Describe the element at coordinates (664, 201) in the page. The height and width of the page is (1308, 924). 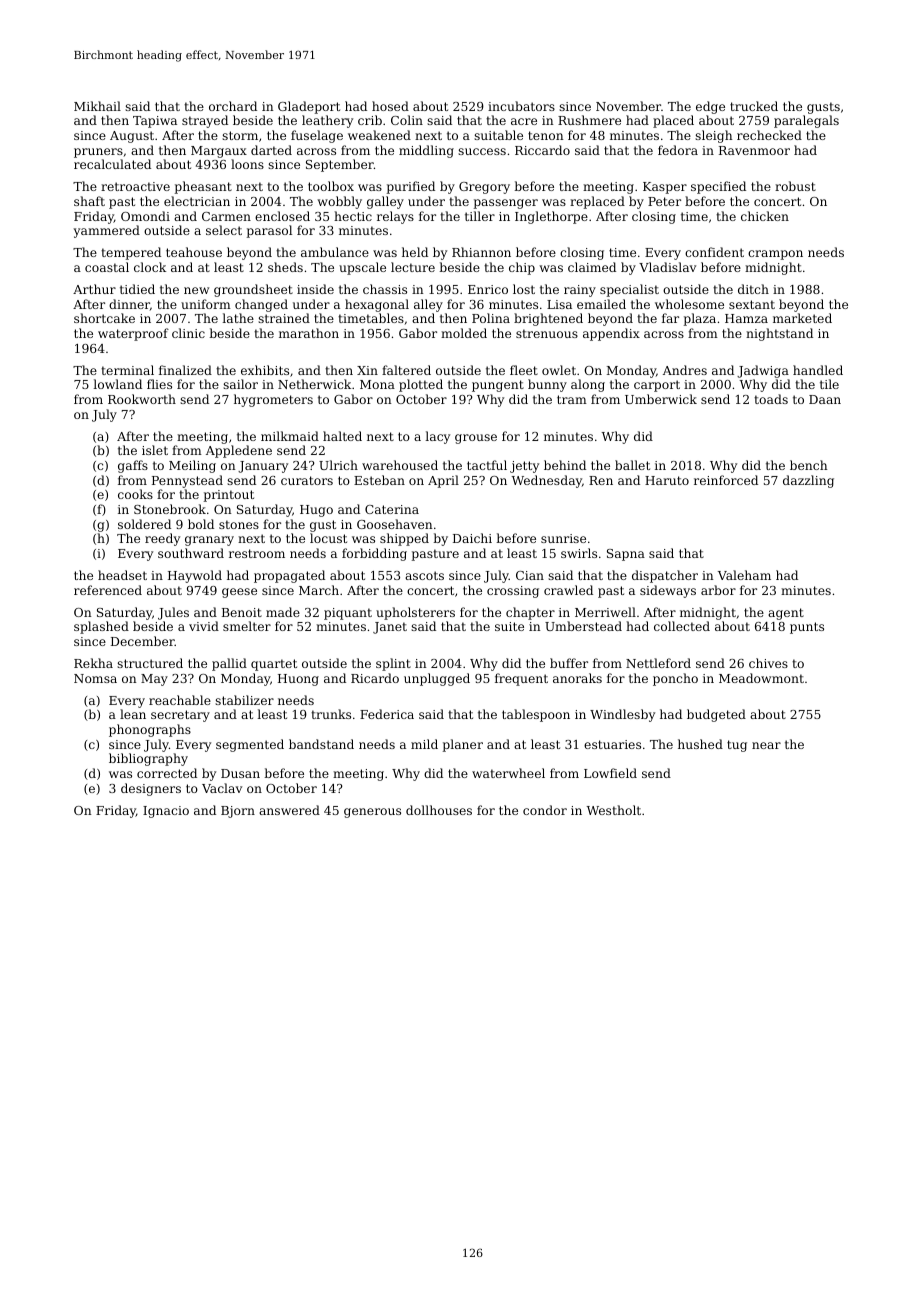
I see `Peter` at that location.
